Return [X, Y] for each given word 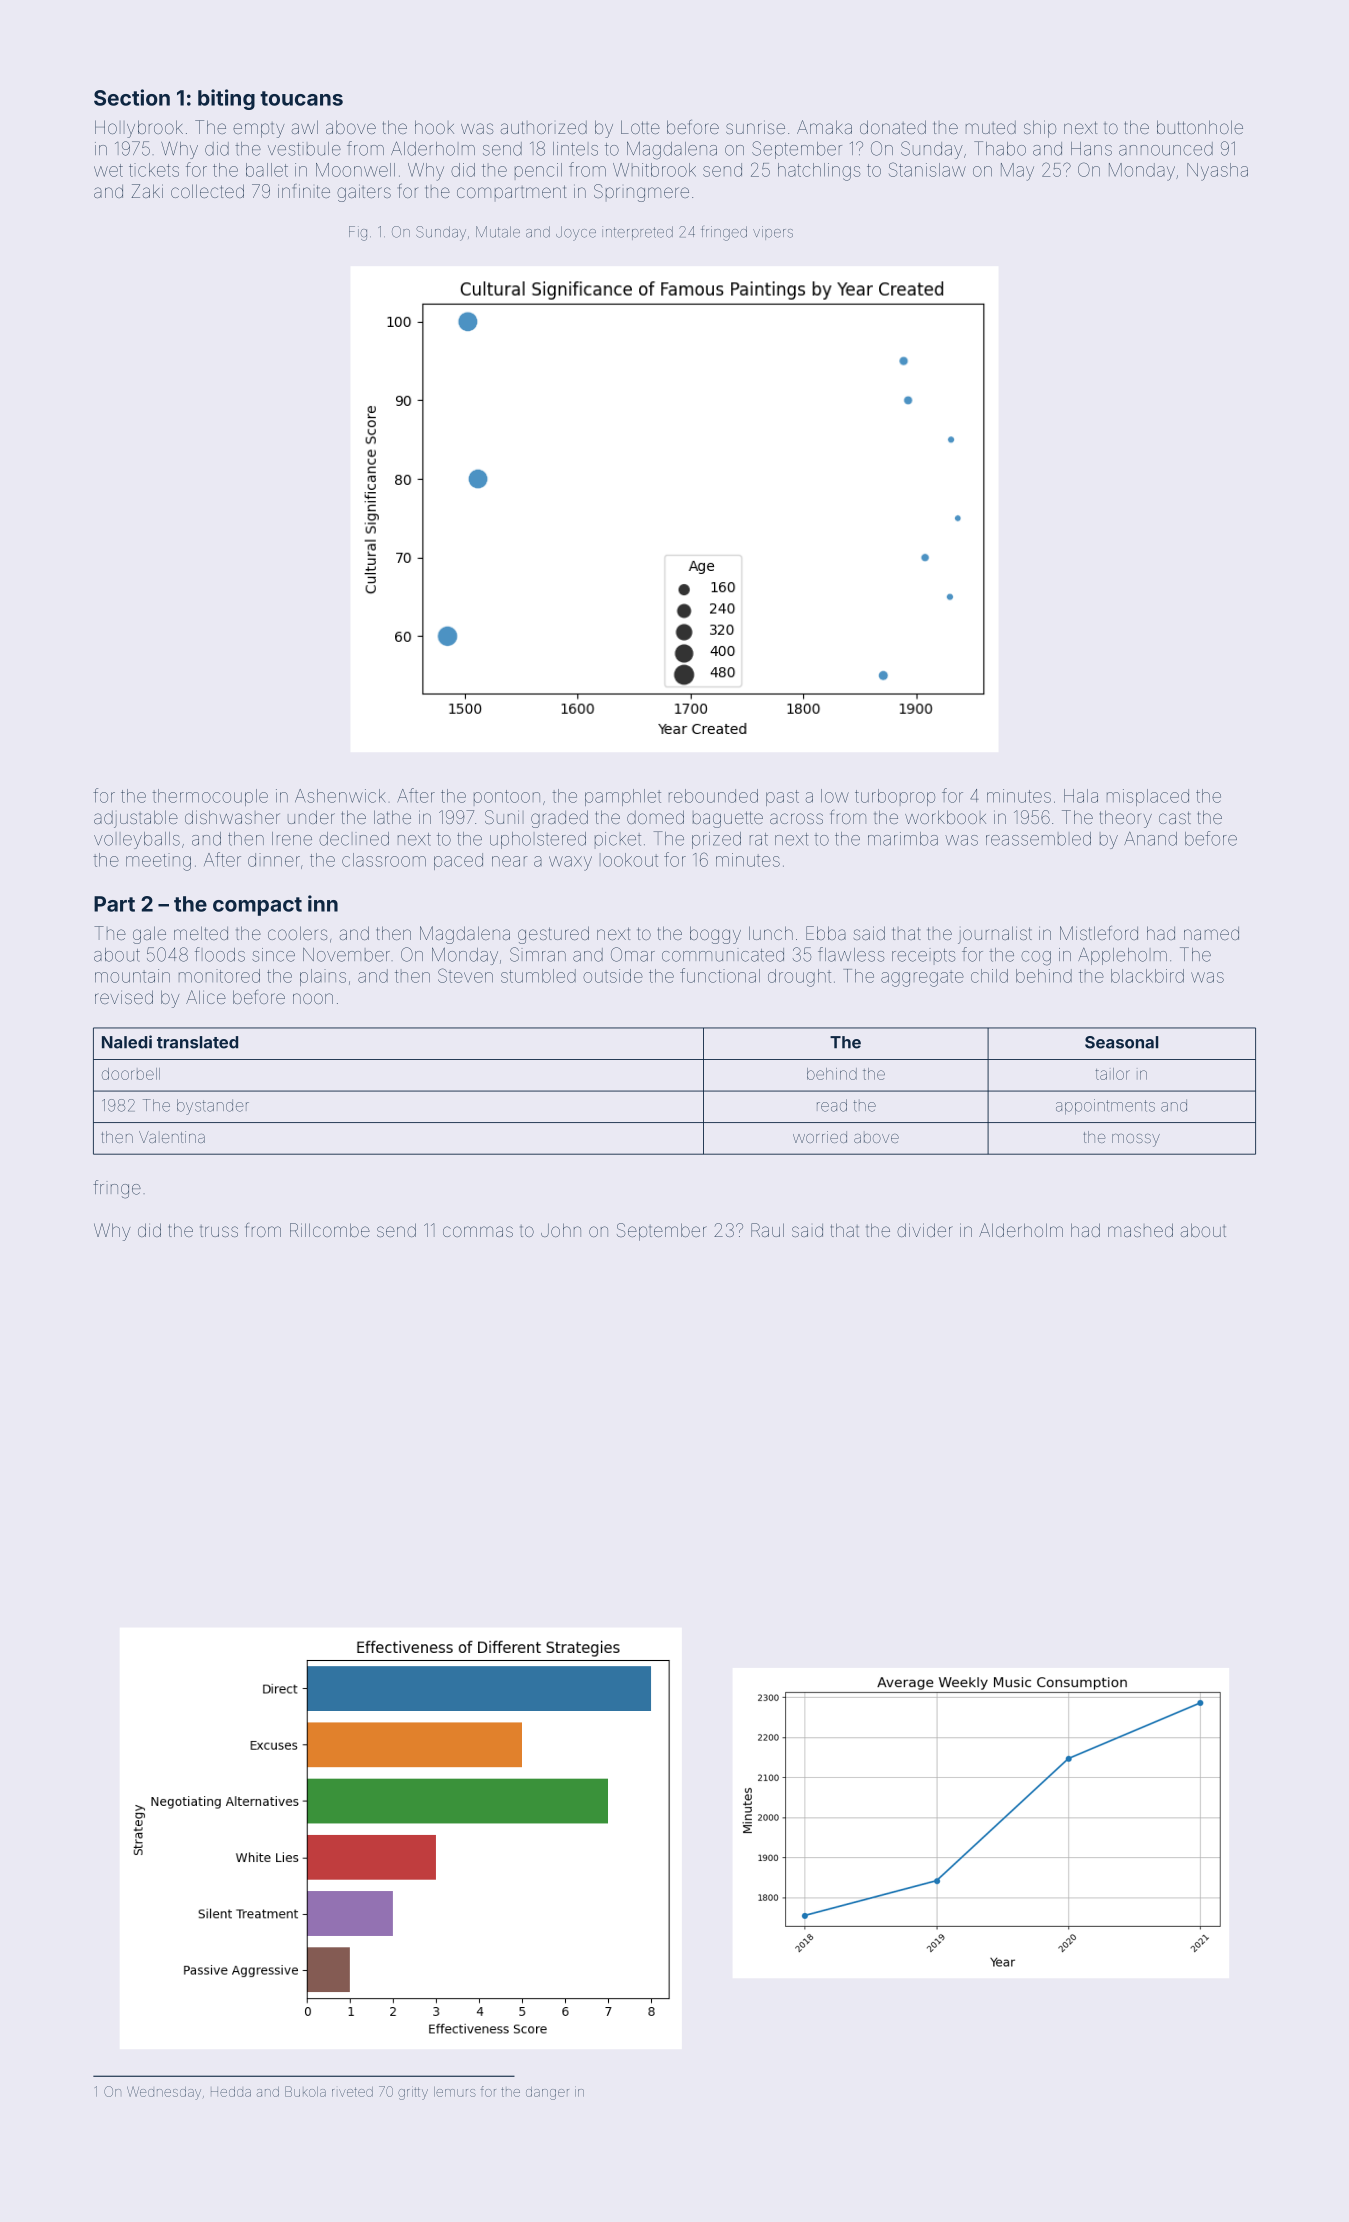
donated [893, 127]
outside [613, 976]
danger [547, 2093]
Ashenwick [340, 796]
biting [226, 99]
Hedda [231, 2092]
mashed [1140, 1230]
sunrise [755, 127]
